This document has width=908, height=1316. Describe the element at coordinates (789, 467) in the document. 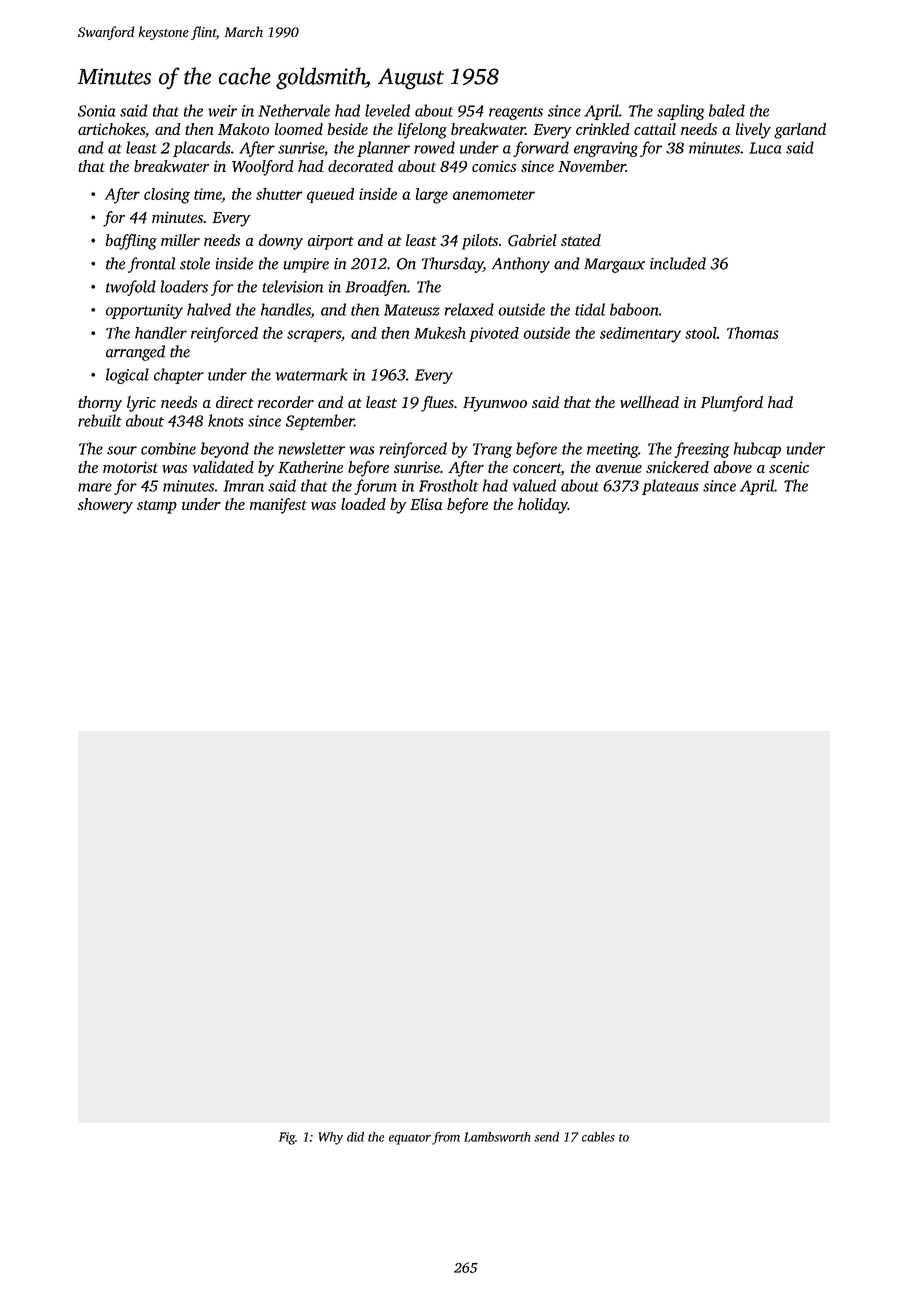

I see `scenic` at that location.
